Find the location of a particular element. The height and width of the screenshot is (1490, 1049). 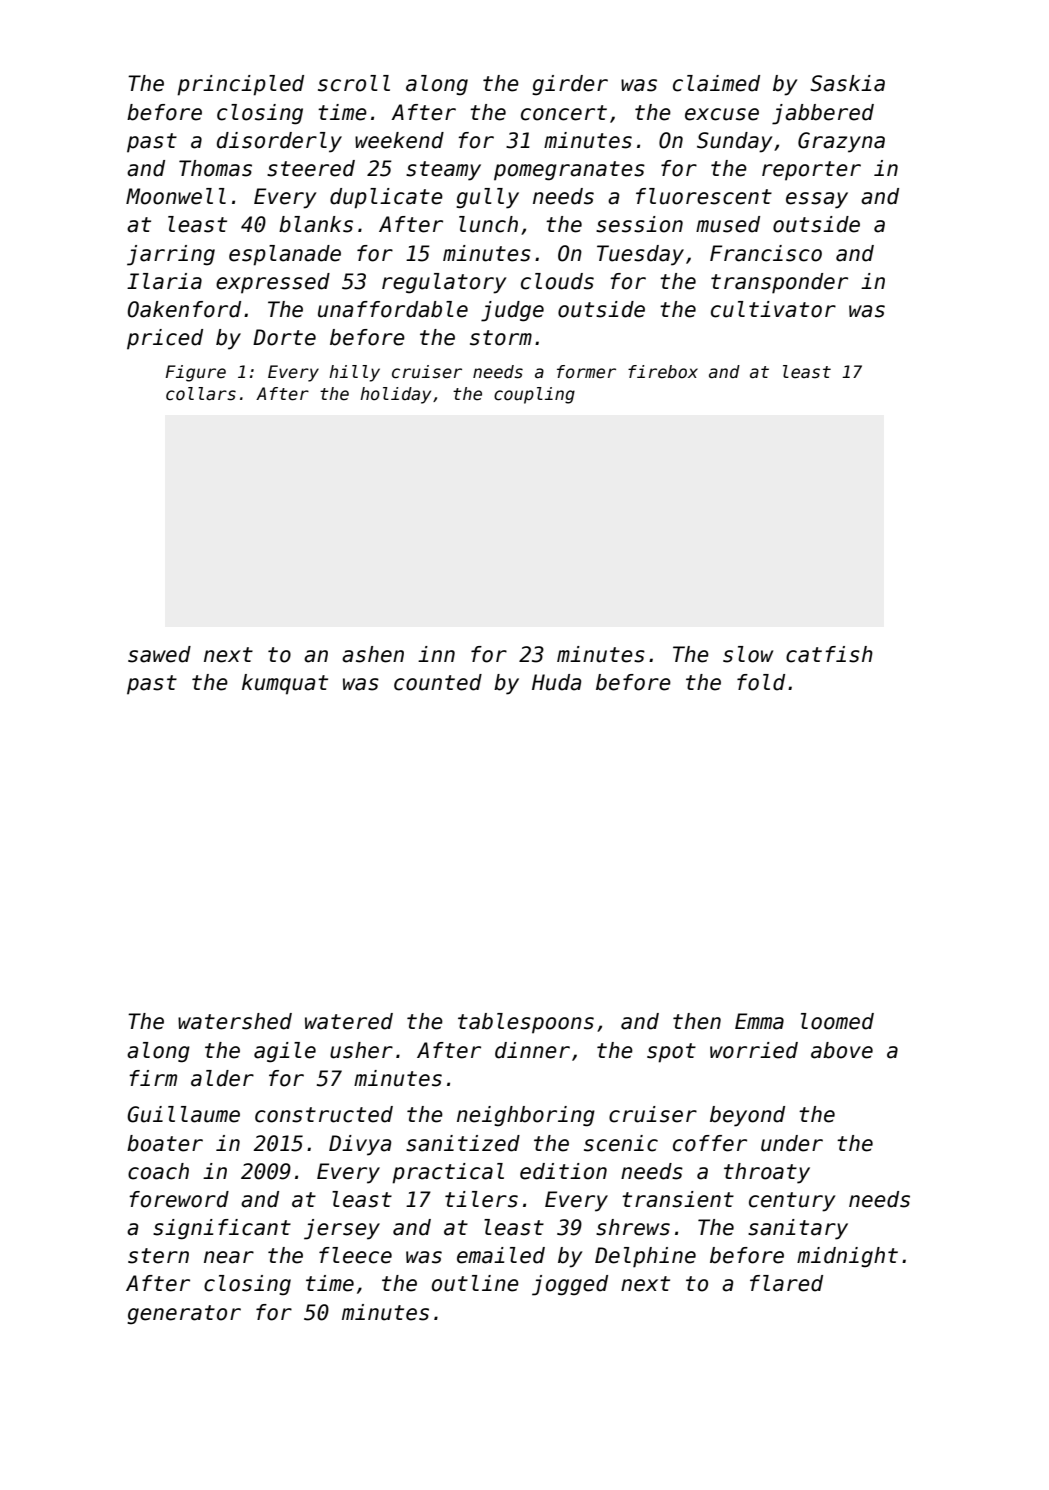

kumquat is located at coordinates (285, 684).
